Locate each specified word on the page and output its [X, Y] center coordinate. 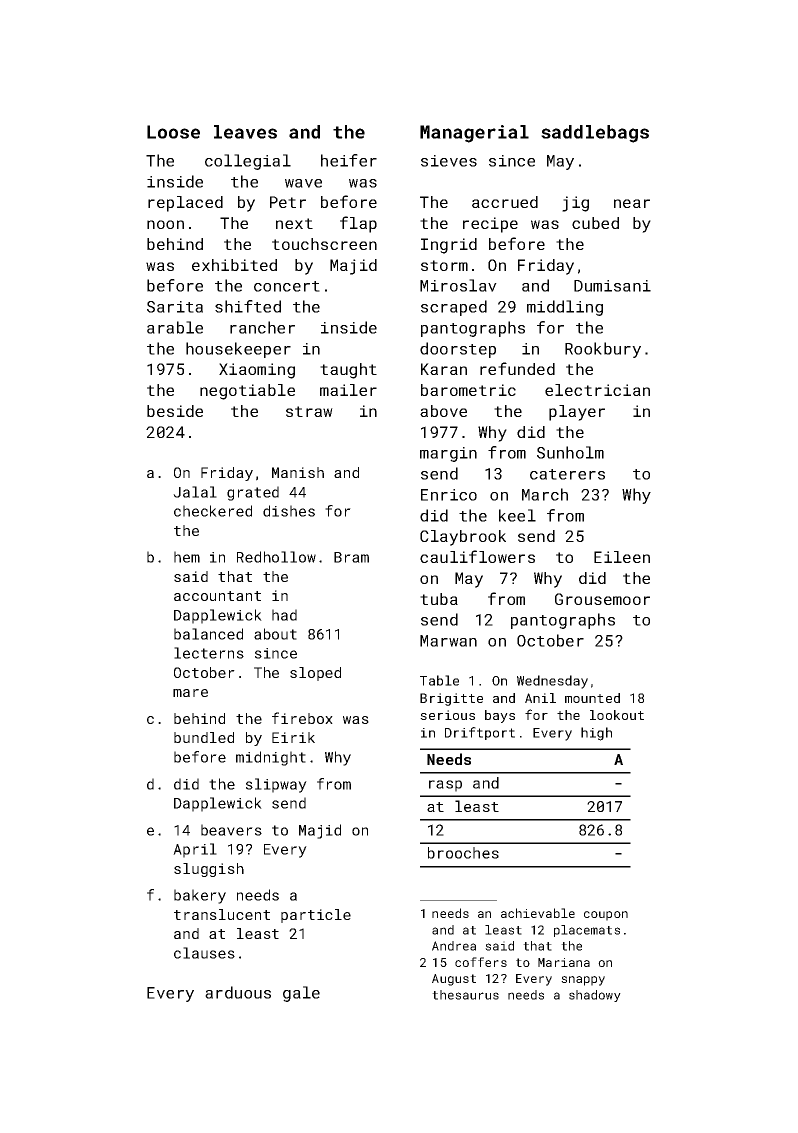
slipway [276, 785]
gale [301, 994]
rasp [445, 786]
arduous [238, 992]
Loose [173, 132]
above [443, 411]
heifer [349, 160]
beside [175, 411]
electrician [597, 390]
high [596, 734]
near [632, 203]
